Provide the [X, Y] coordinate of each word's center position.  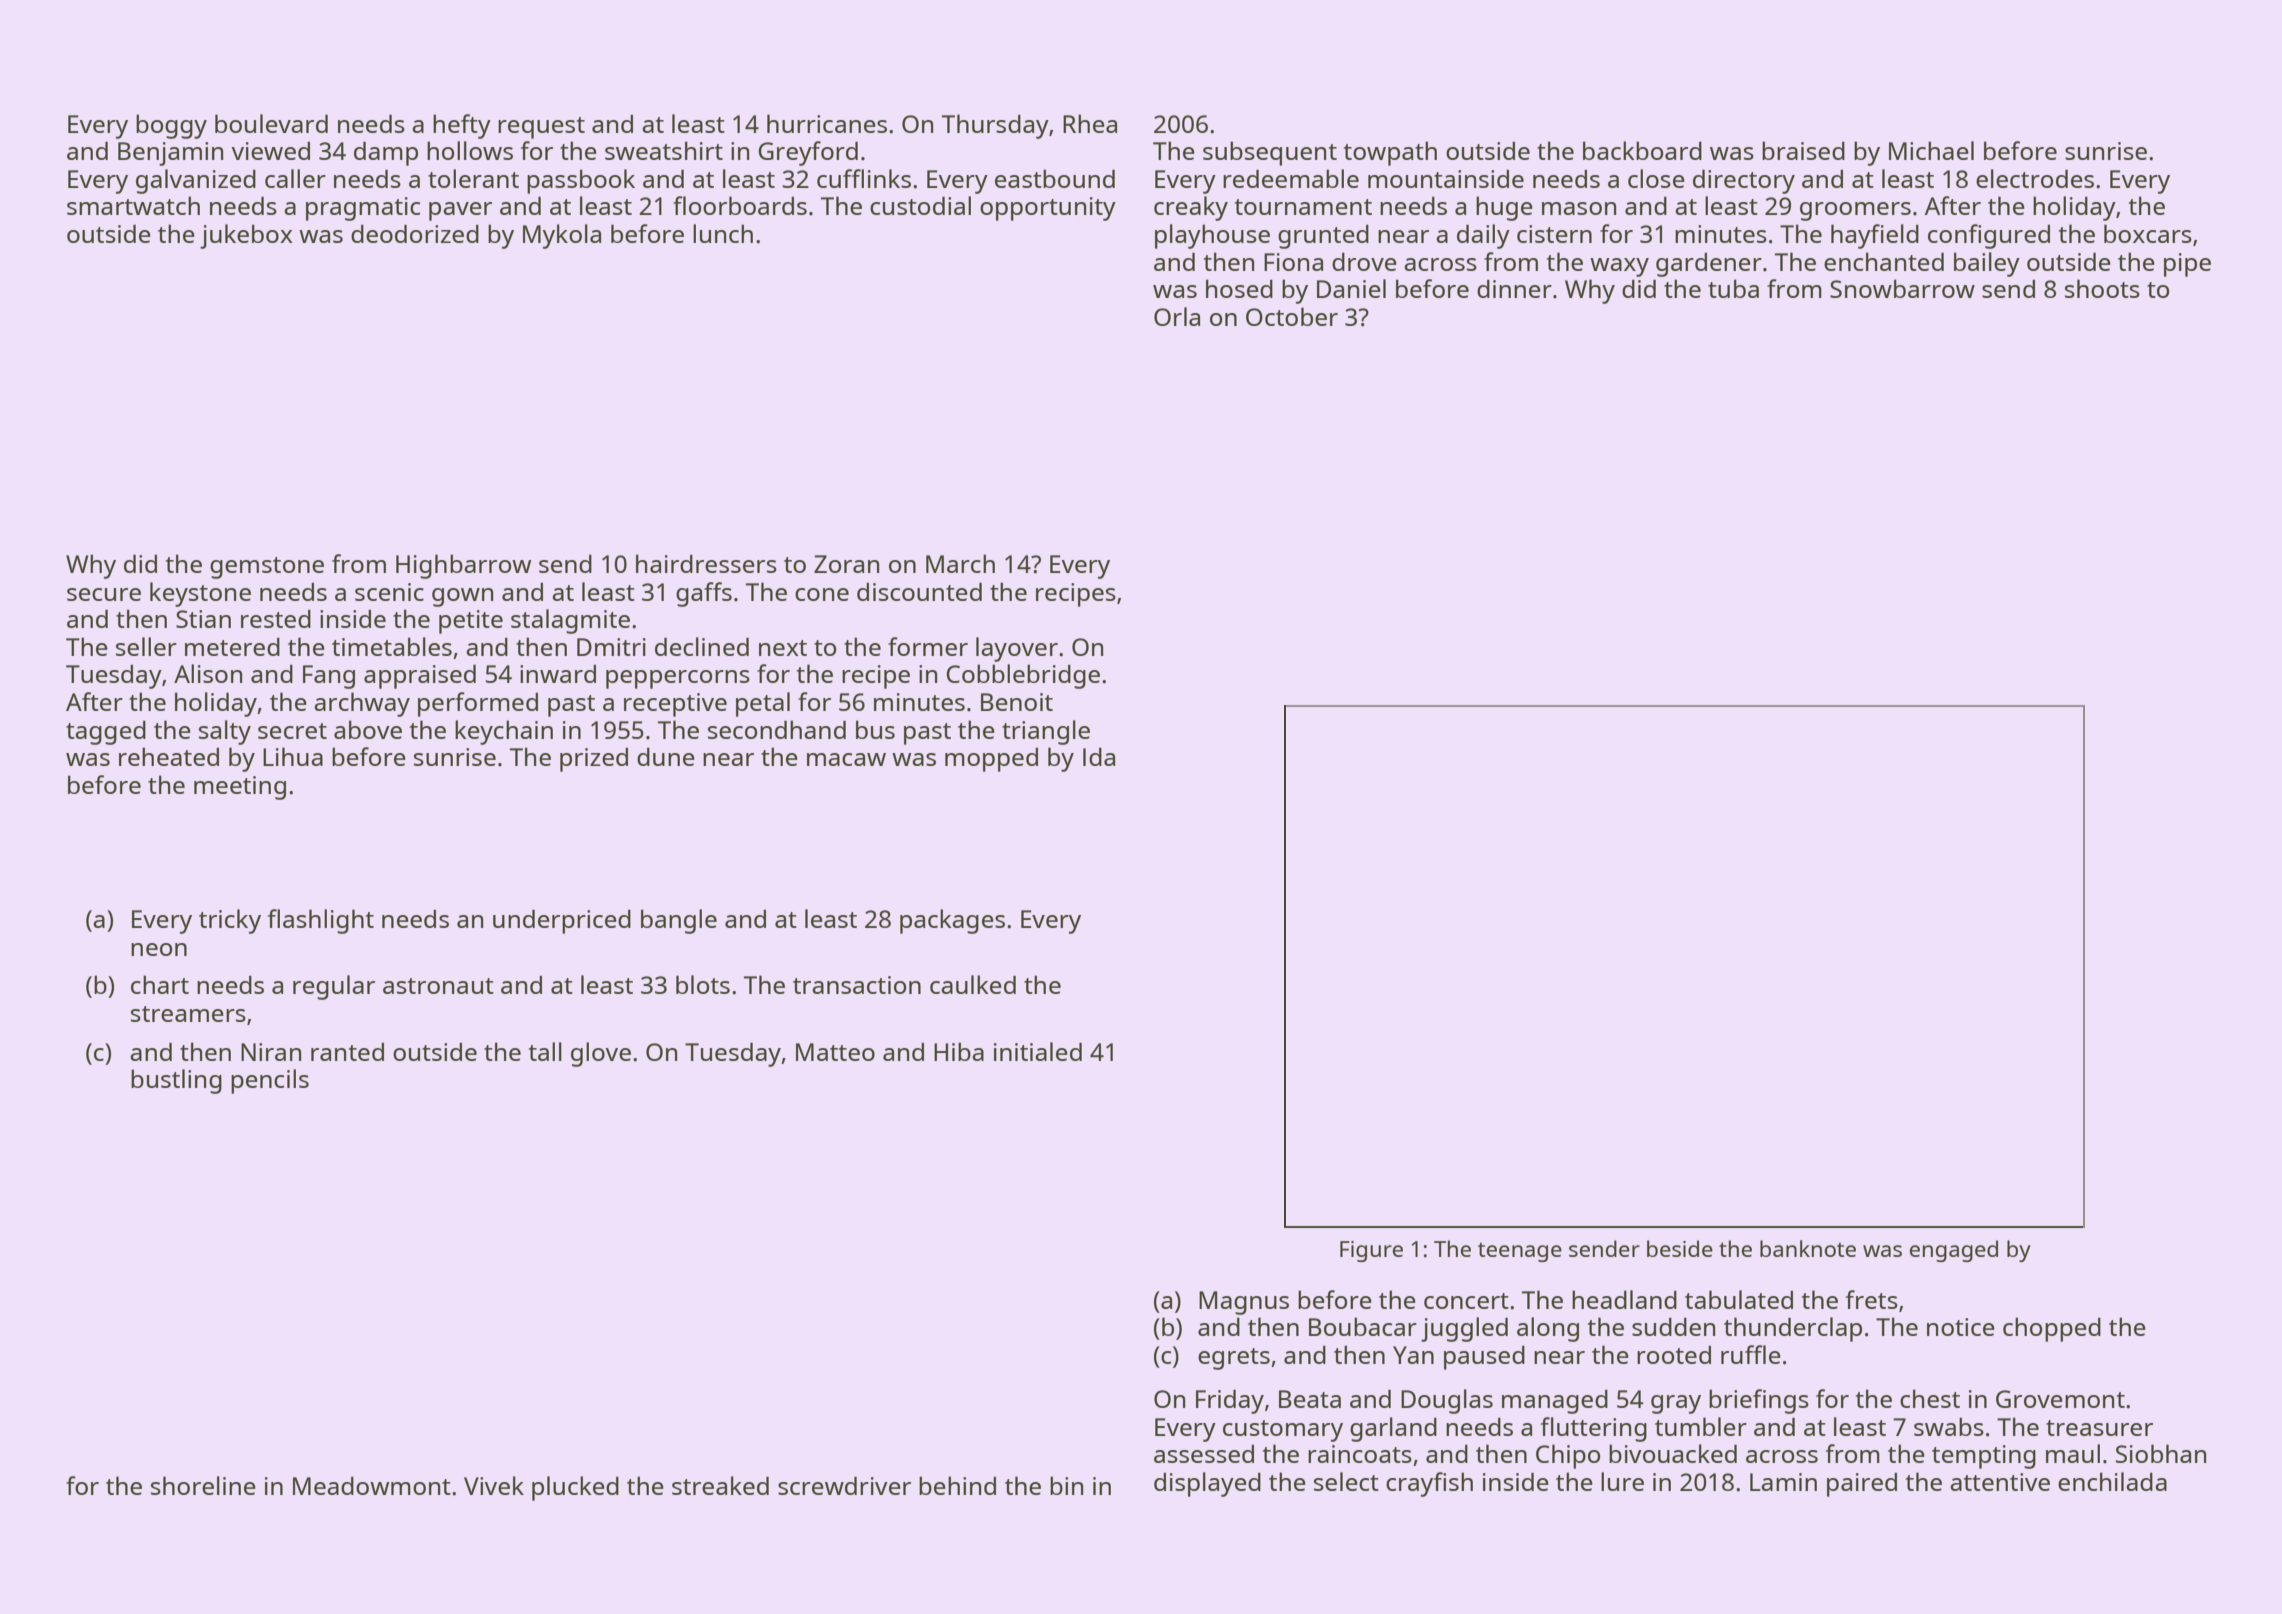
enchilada [2112, 1481]
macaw [846, 759]
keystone [200, 594]
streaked [720, 1485]
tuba [1733, 288]
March [960, 563]
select [1346, 1481]
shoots [2102, 288]
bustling [176, 1081]
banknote [1808, 1248]
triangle [1046, 732]
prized [594, 760]
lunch [723, 233]
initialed [1038, 1051]
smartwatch [133, 205]
